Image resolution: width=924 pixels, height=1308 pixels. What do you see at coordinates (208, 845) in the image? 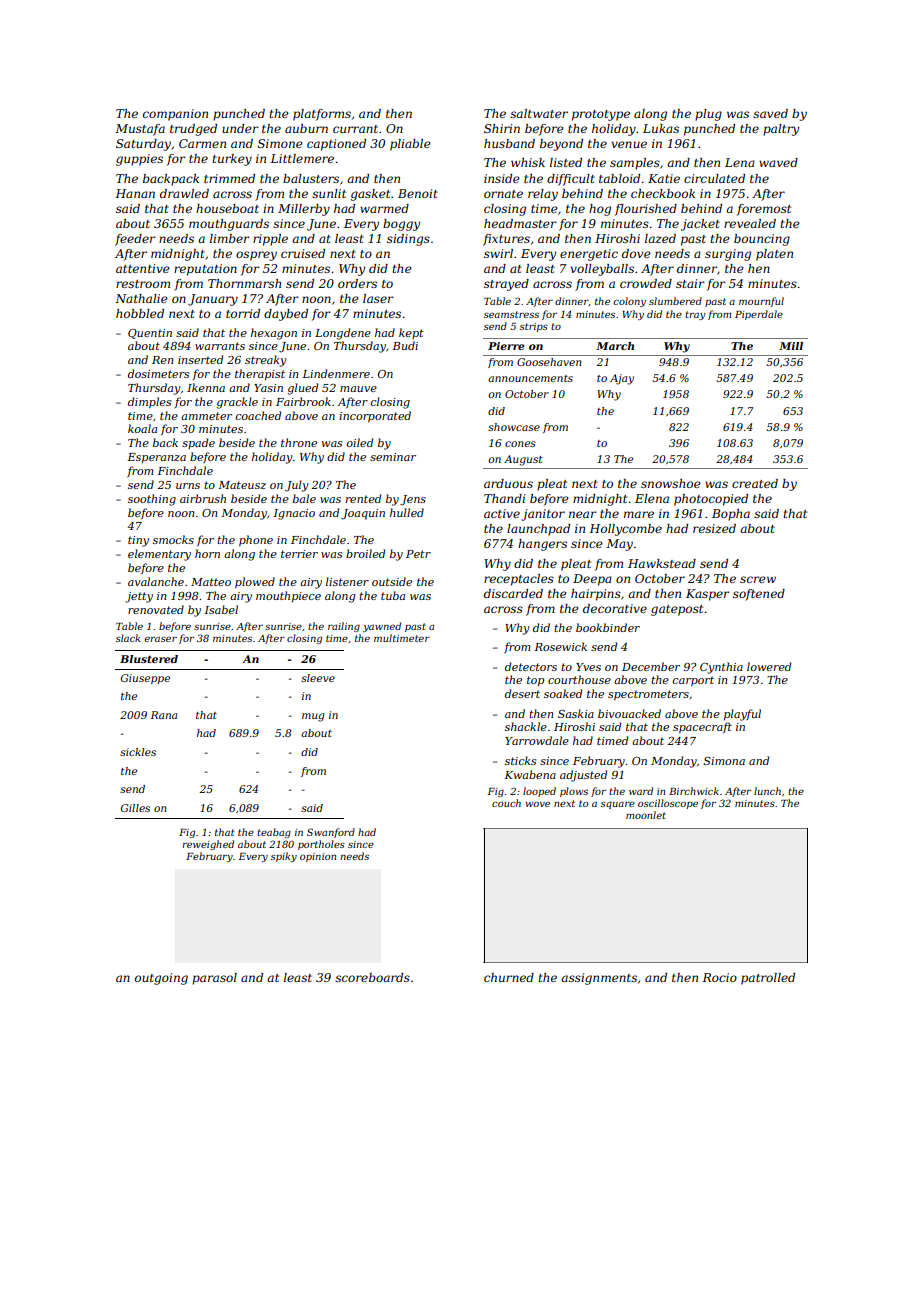
I see `reweighed` at bounding box center [208, 845].
